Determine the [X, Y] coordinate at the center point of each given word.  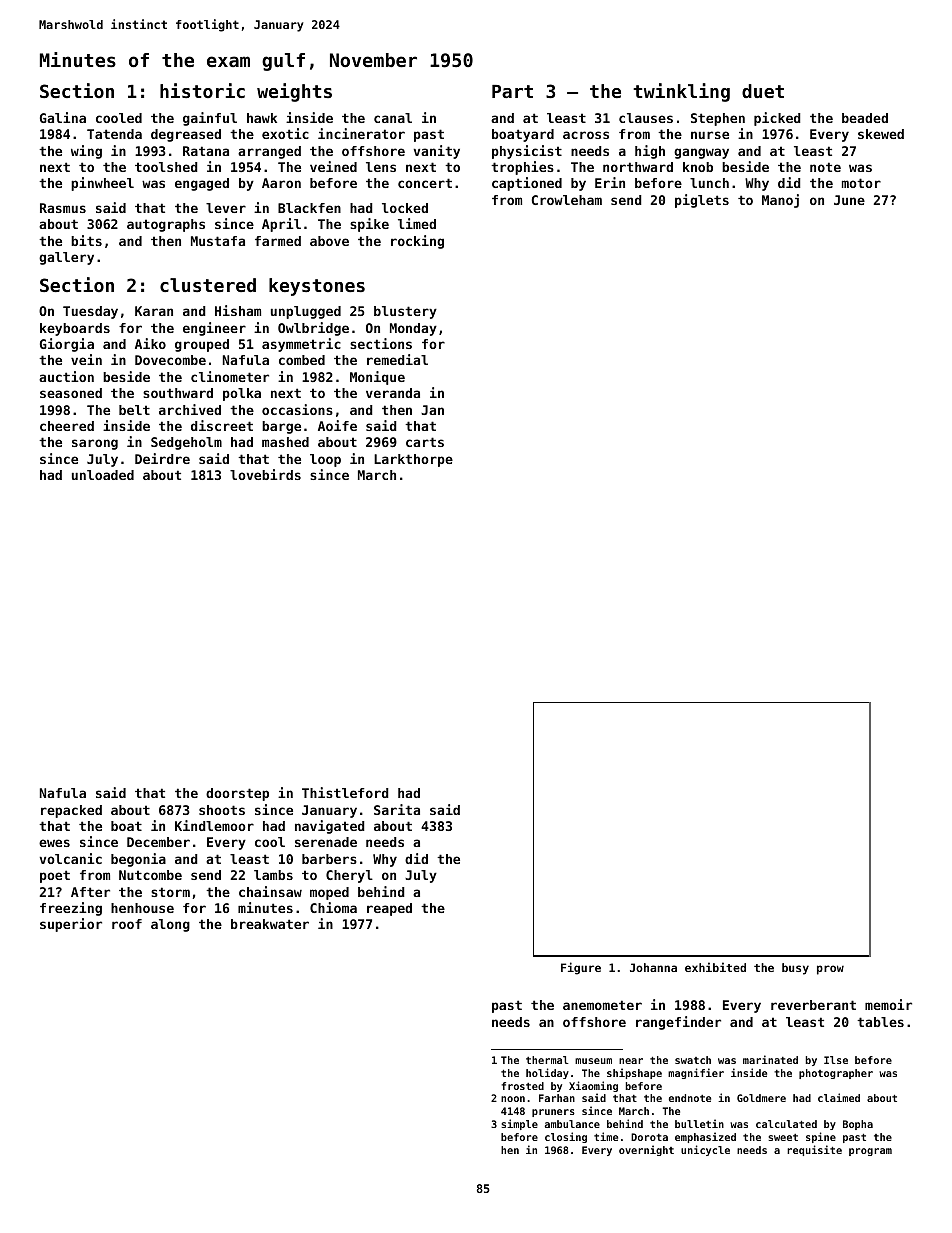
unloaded [103, 475]
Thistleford [345, 792]
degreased [186, 135]
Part [512, 91]
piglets [702, 201]
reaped [389, 909]
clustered [208, 285]
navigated [330, 827]
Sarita [397, 809]
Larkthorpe [413, 460]
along [170, 925]
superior [71, 925]
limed [417, 223]
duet [763, 91]
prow [830, 970]
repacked [71, 811]
